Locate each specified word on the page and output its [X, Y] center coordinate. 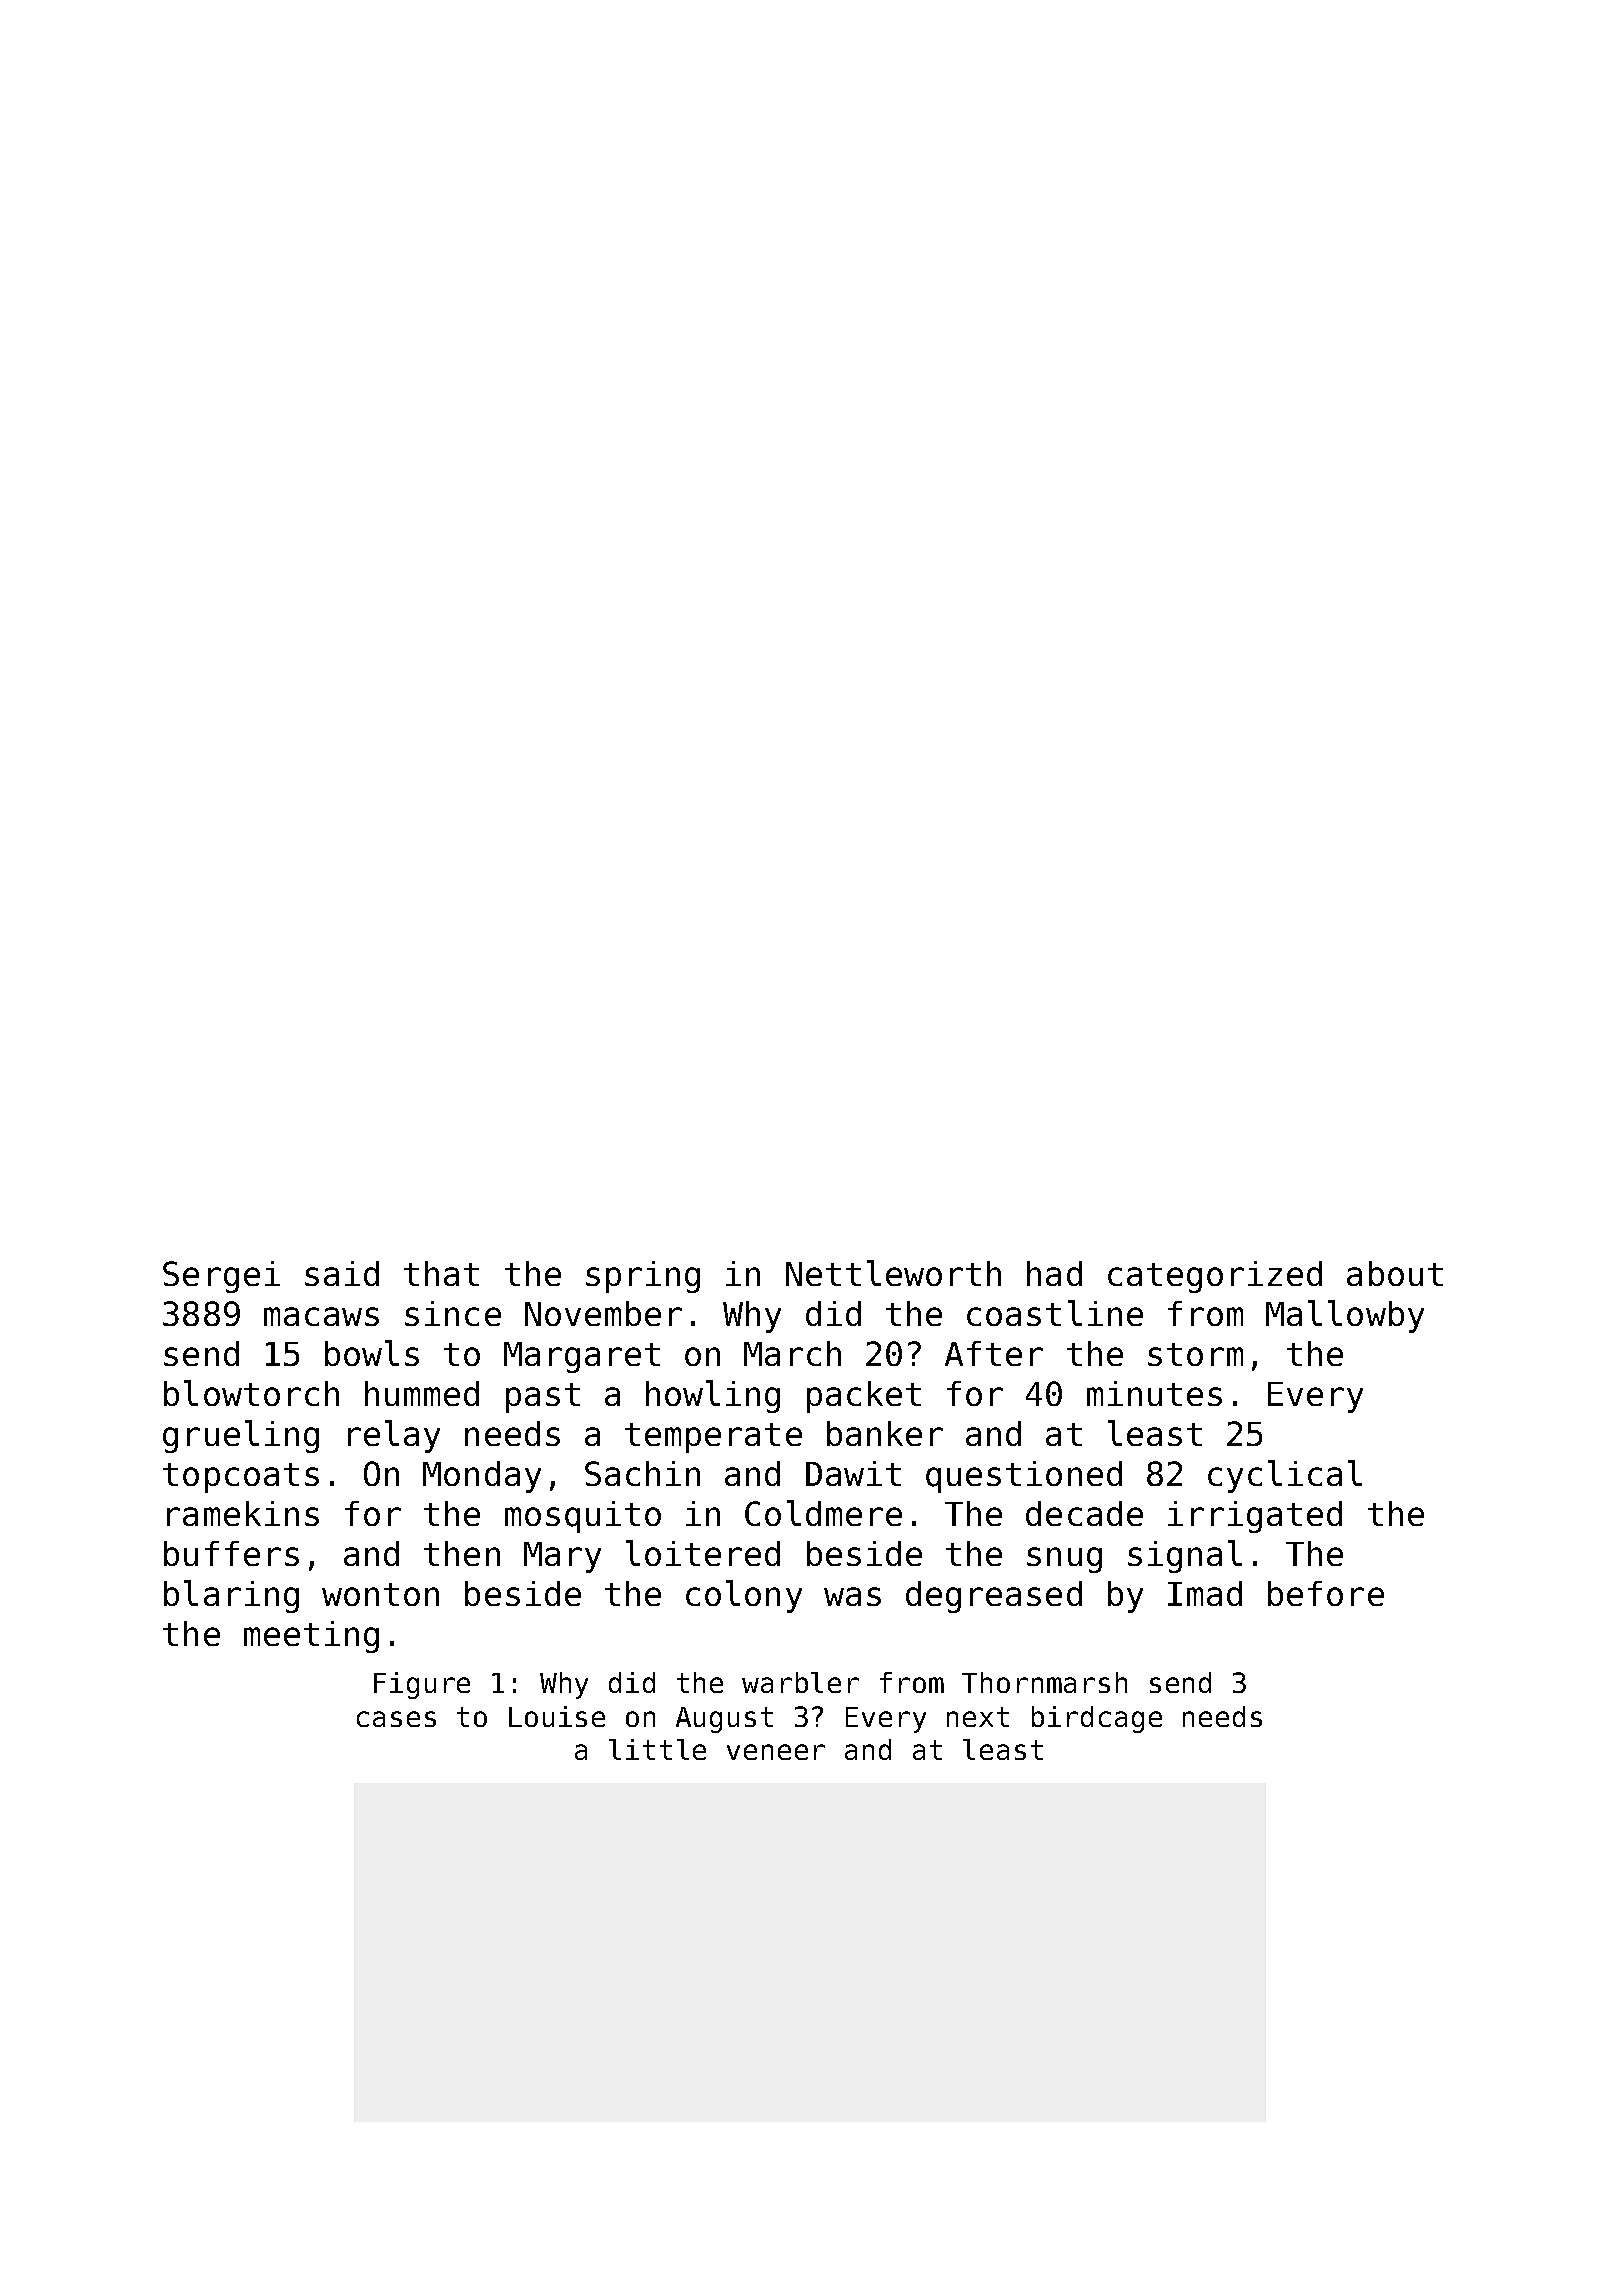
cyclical [1285, 1476]
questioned [1024, 1477]
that [441, 1273]
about [1395, 1273]
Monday [482, 1477]
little [657, 1749]
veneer [776, 1752]
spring [643, 1277]
